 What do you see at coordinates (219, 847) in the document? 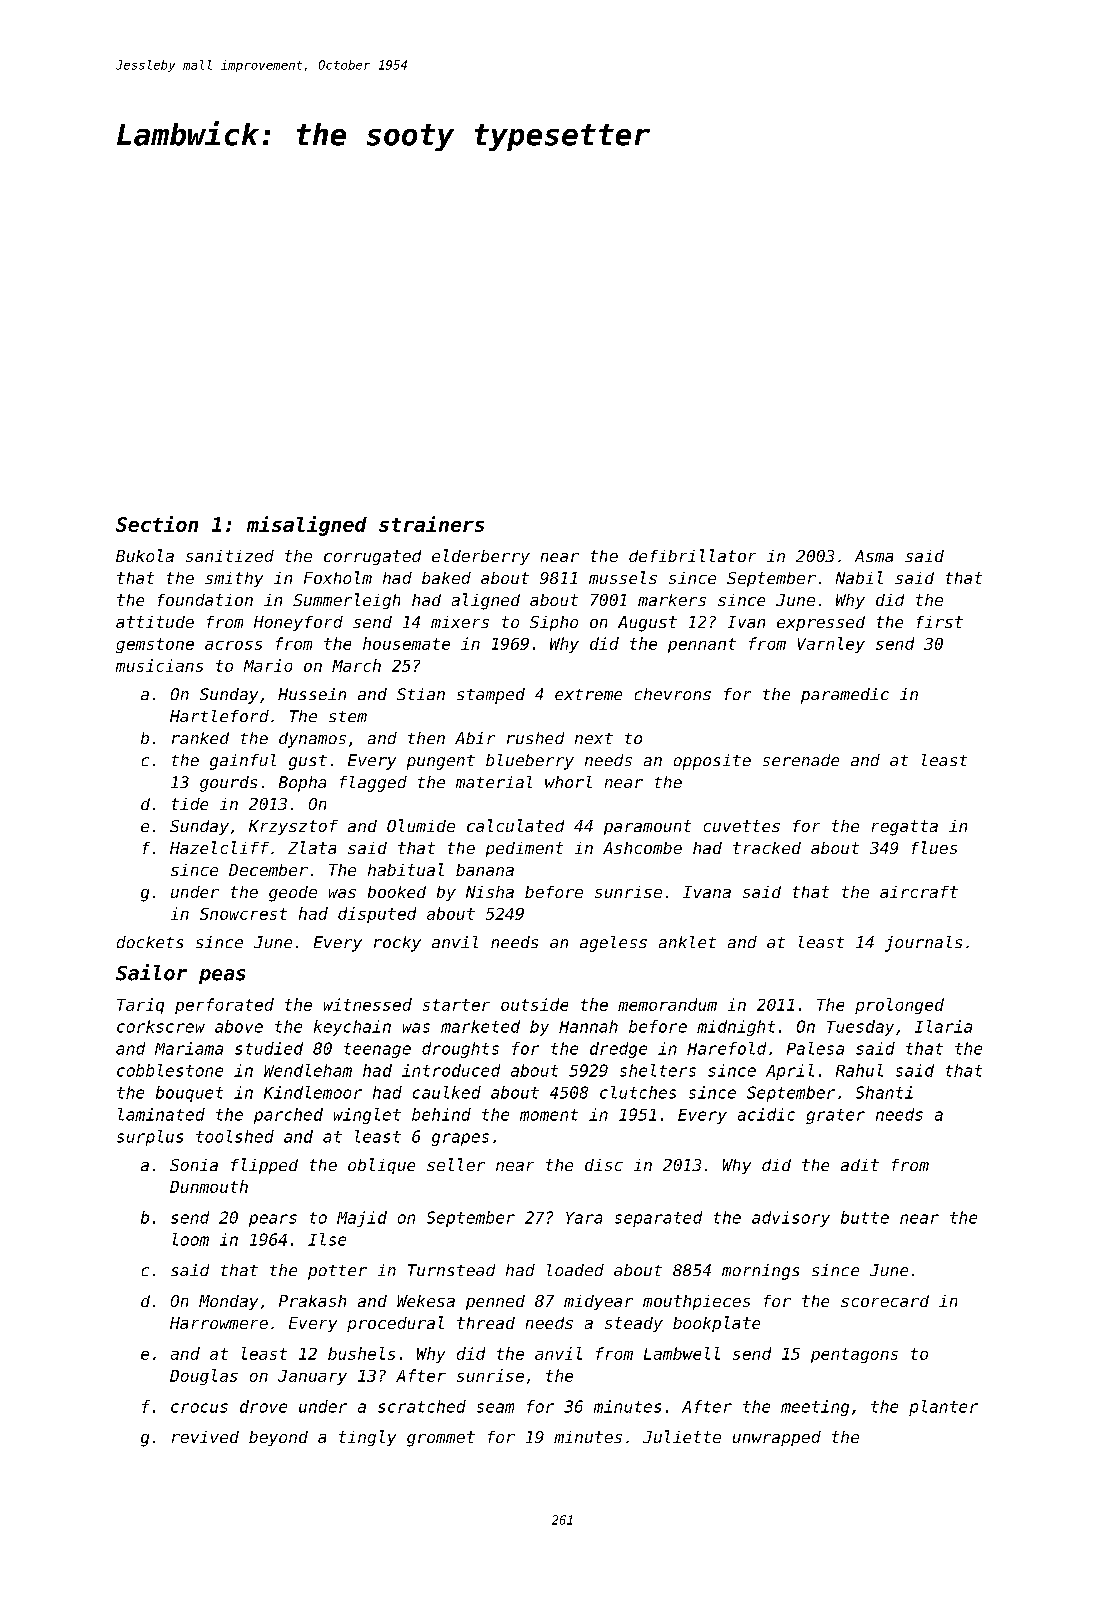
I see `Hazelcliff` at bounding box center [219, 847].
